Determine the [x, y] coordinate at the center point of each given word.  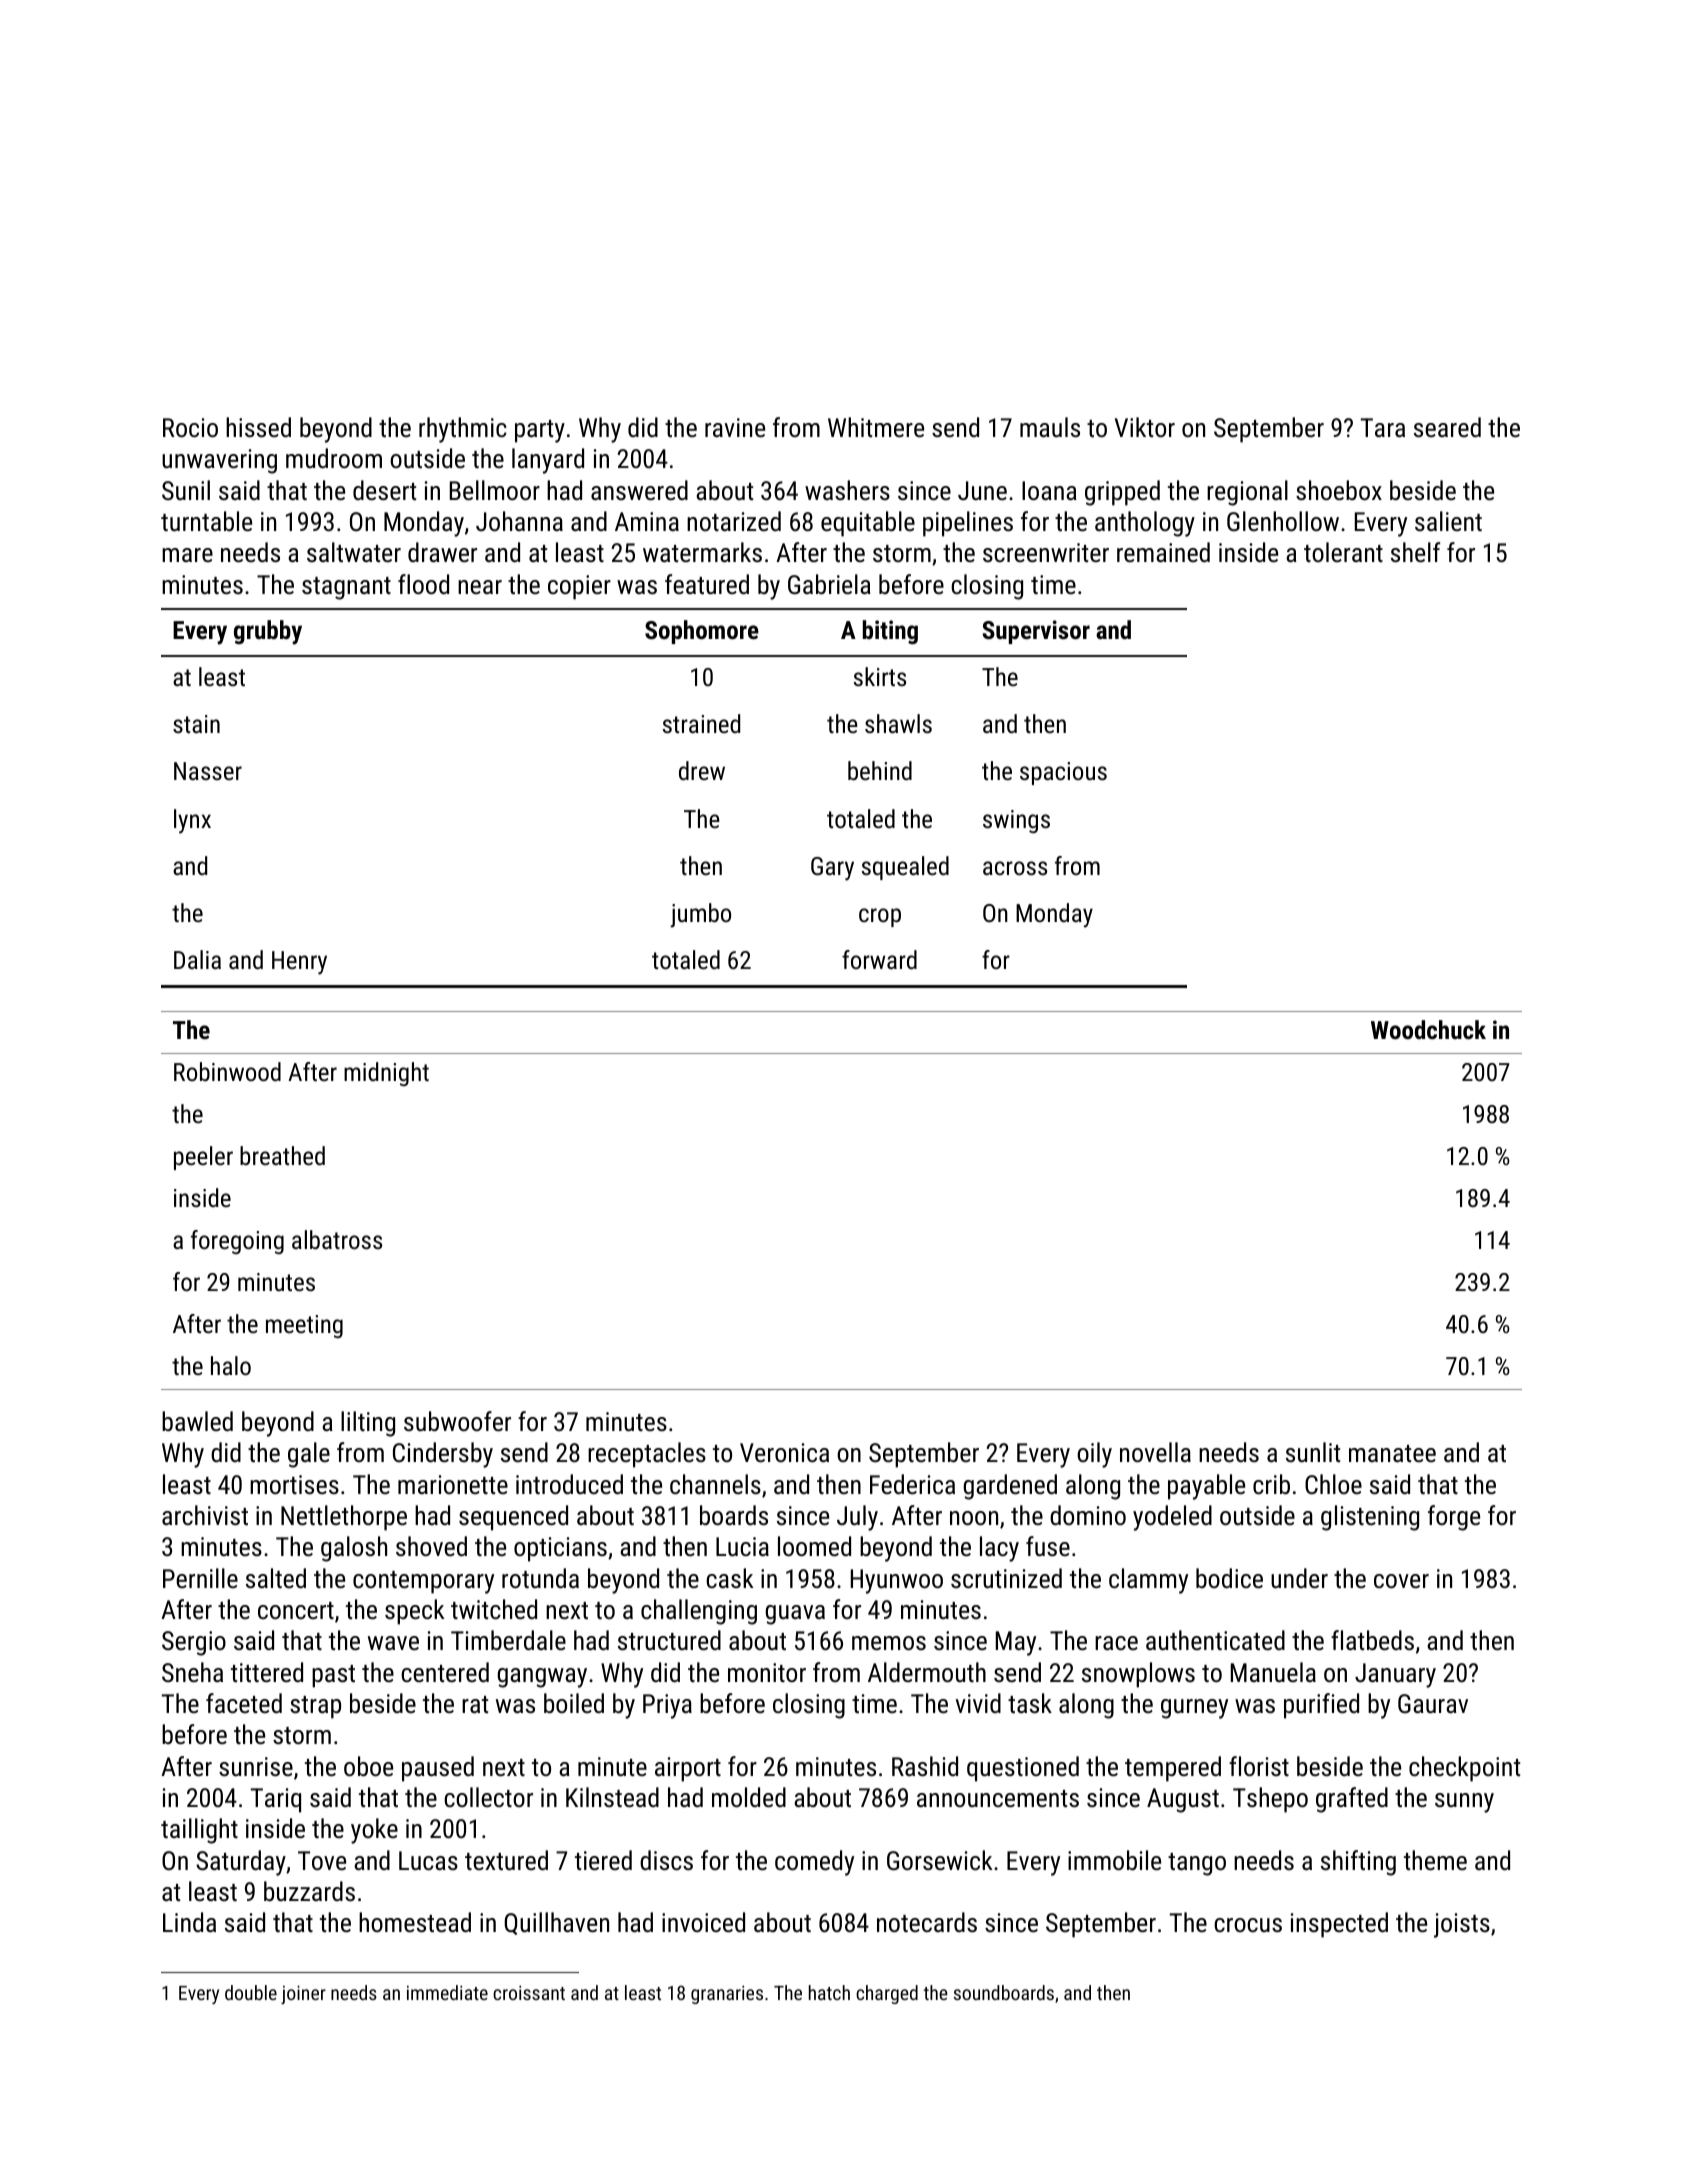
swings [1016, 821]
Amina [647, 521]
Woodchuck [1428, 1029]
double [251, 1992]
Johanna [519, 521]
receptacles [647, 1455]
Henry [299, 963]
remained [1163, 552]
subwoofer [457, 1421]
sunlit [1313, 1452]
